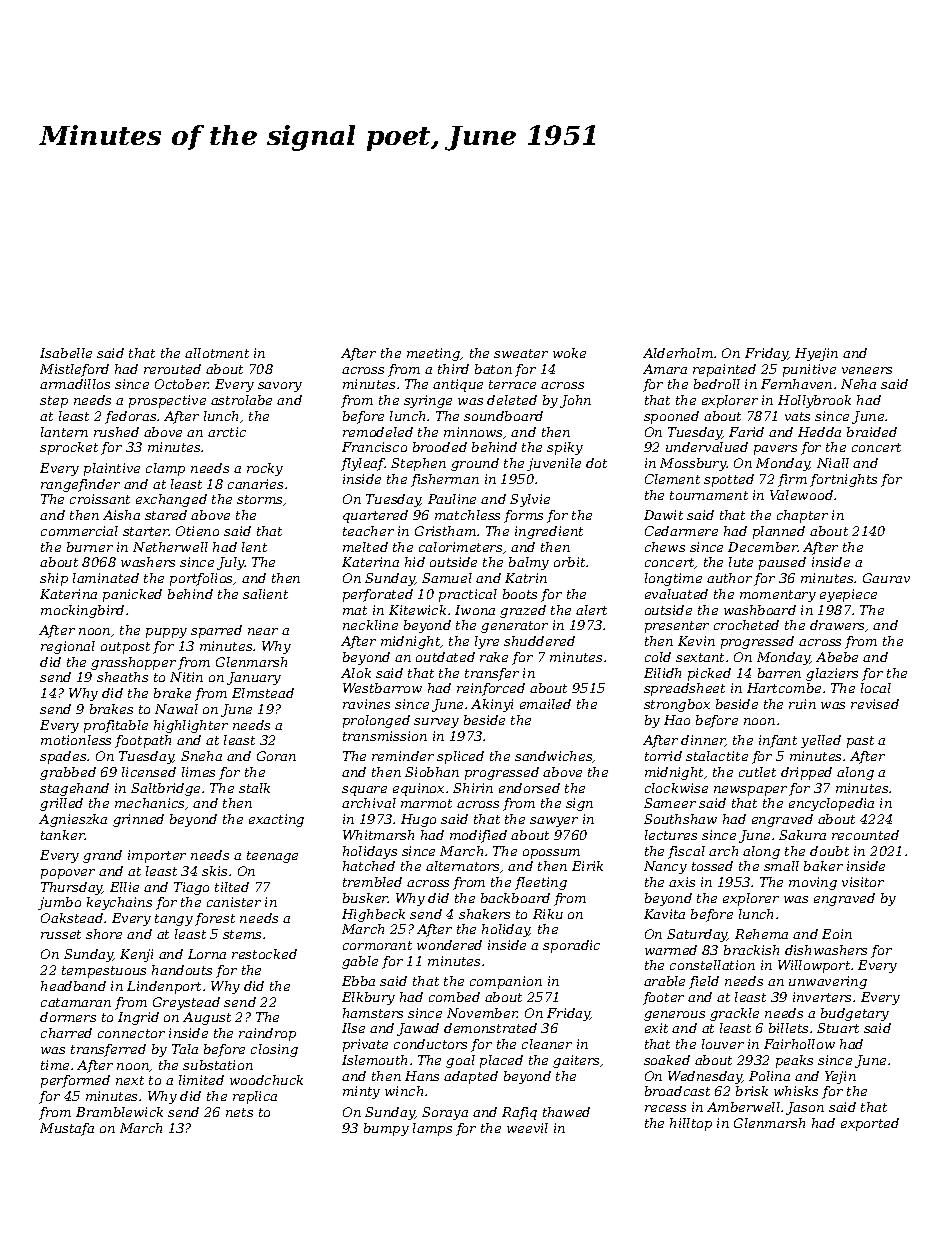 Image resolution: width=952 pixels, height=1233 pixels. I want to click on braided, so click(872, 432).
